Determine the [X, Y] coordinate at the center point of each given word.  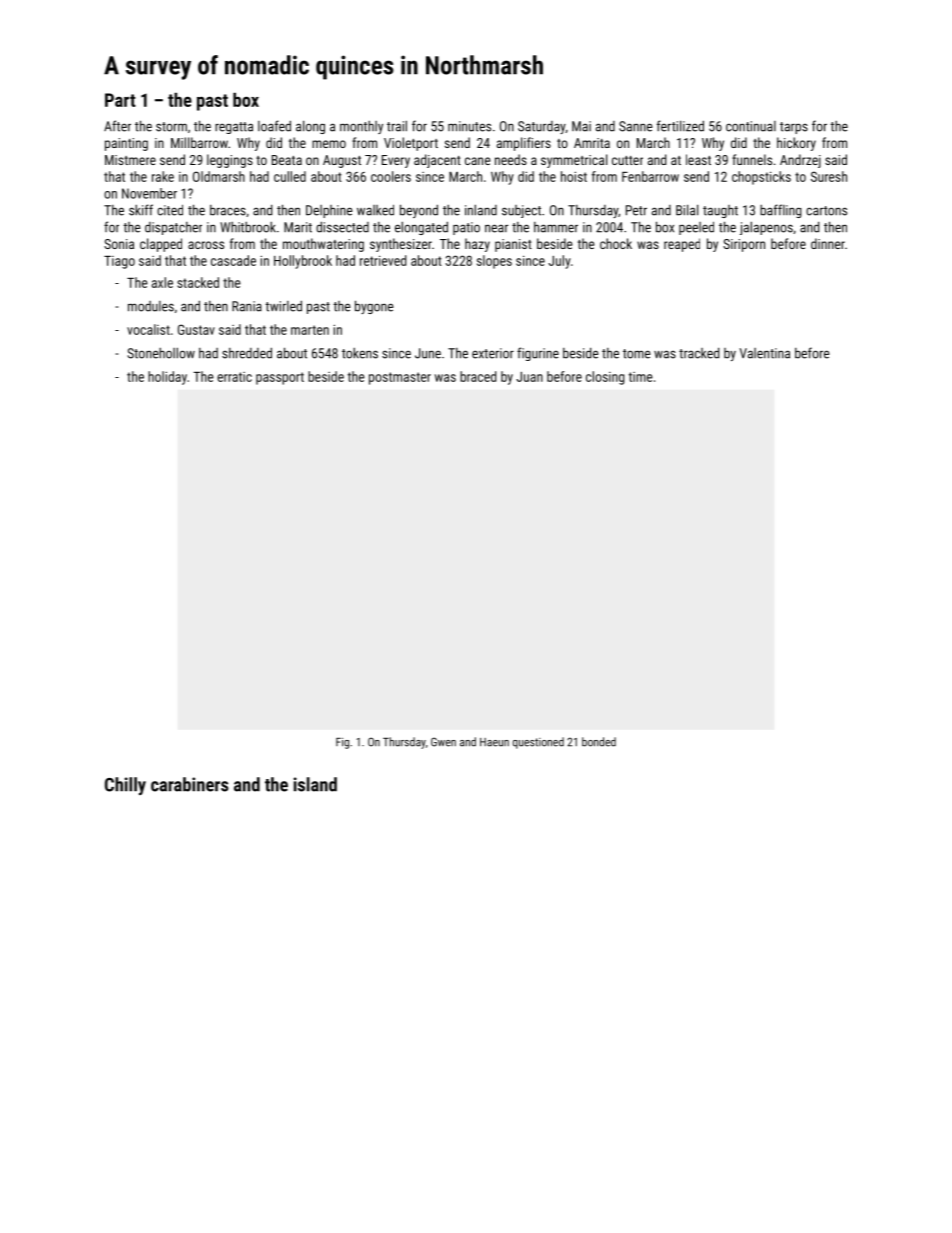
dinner [828, 243]
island [315, 784]
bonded [599, 742]
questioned [538, 743]
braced [478, 376]
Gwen [443, 742]
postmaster [400, 378]
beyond [419, 211]
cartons [826, 211]
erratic [234, 377]
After [117, 126]
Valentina [765, 353]
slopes [494, 262]
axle [162, 282]
